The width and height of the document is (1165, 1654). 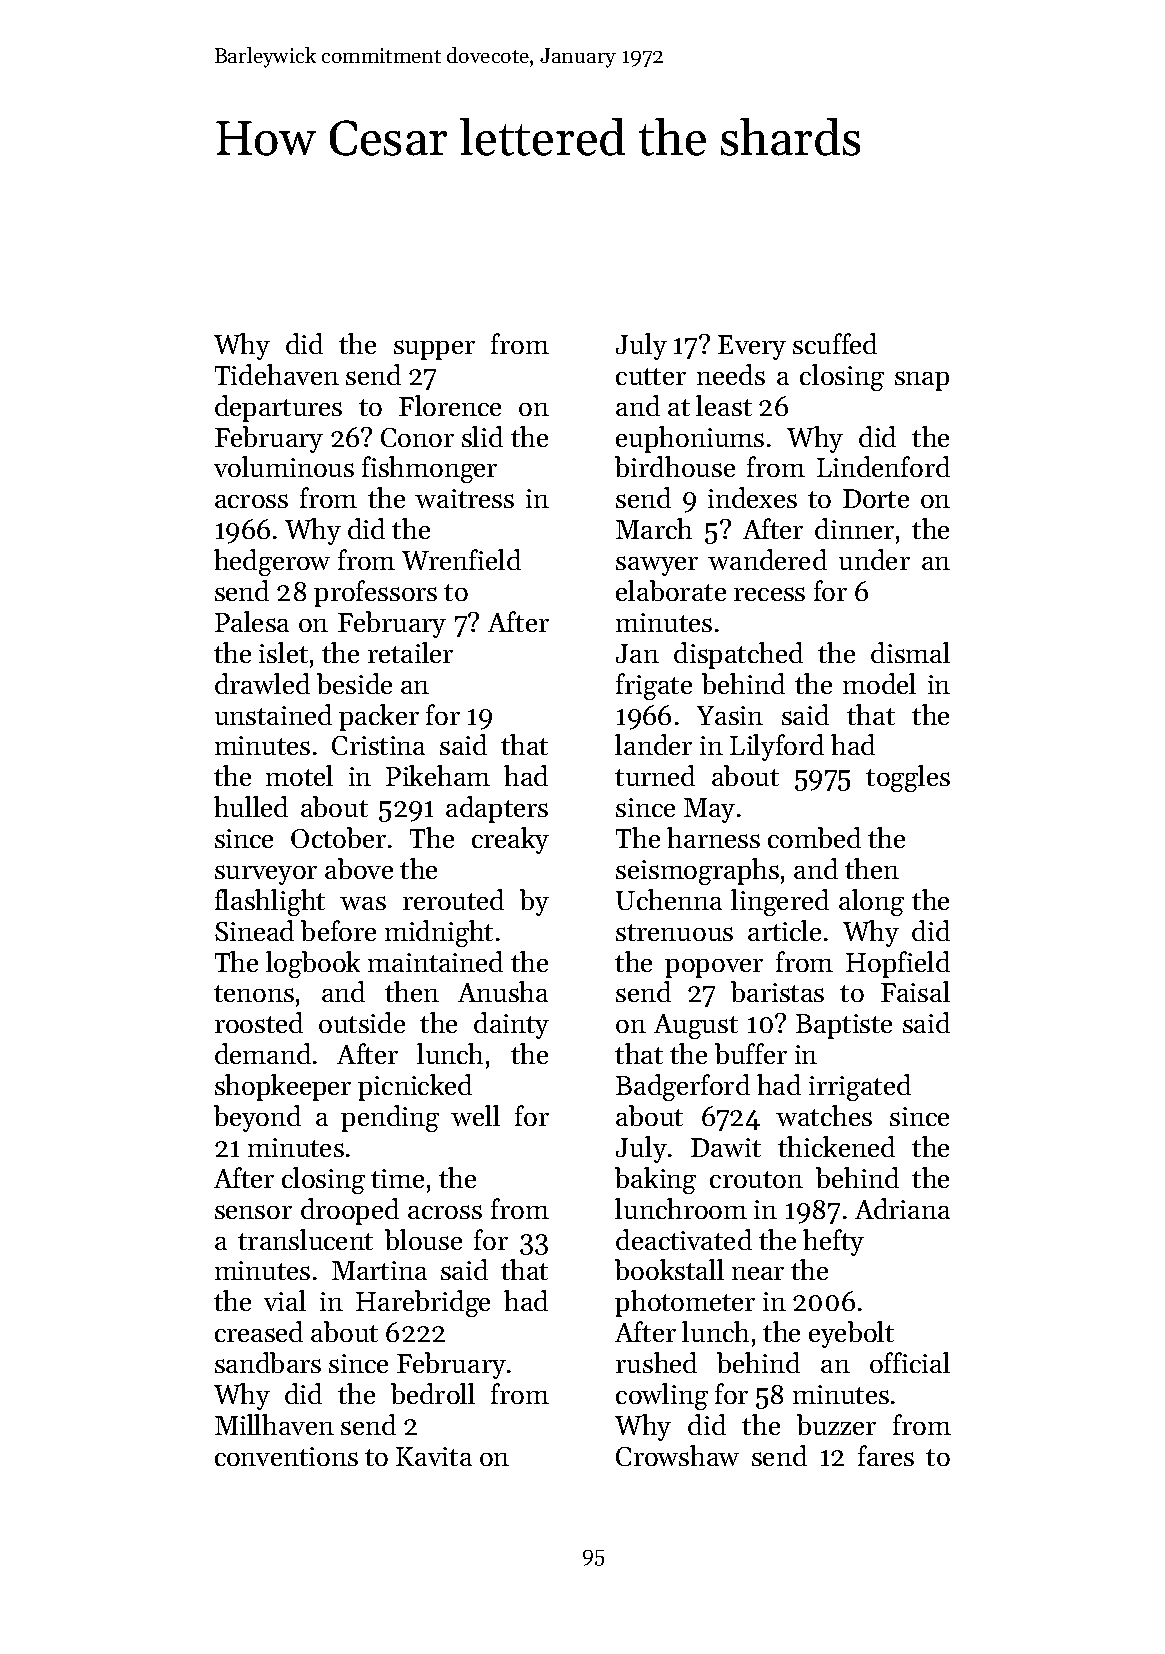 I want to click on sandbars, so click(x=268, y=1362).
